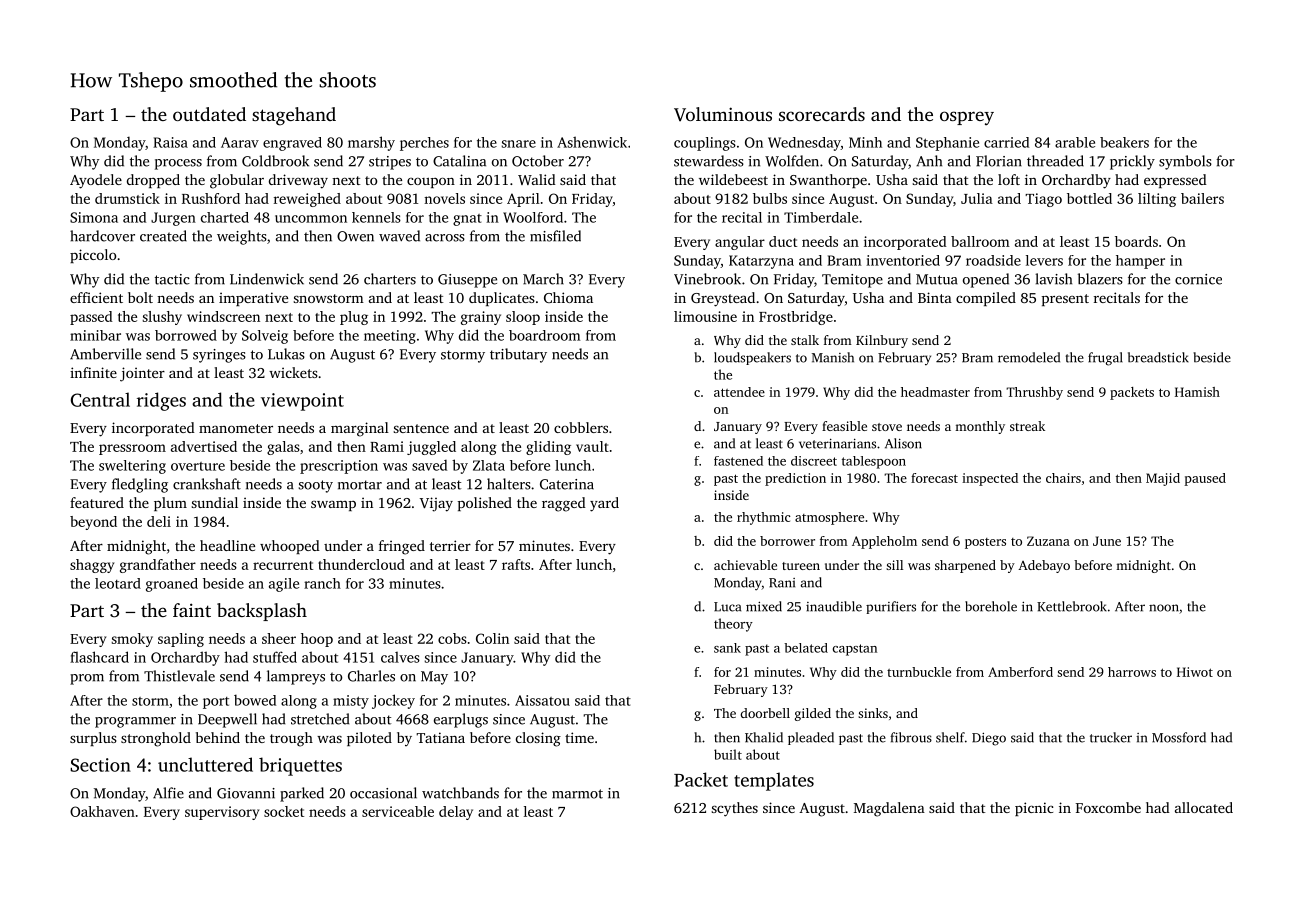 The image size is (1308, 924). What do you see at coordinates (1198, 279) in the image?
I see `cornice` at bounding box center [1198, 279].
